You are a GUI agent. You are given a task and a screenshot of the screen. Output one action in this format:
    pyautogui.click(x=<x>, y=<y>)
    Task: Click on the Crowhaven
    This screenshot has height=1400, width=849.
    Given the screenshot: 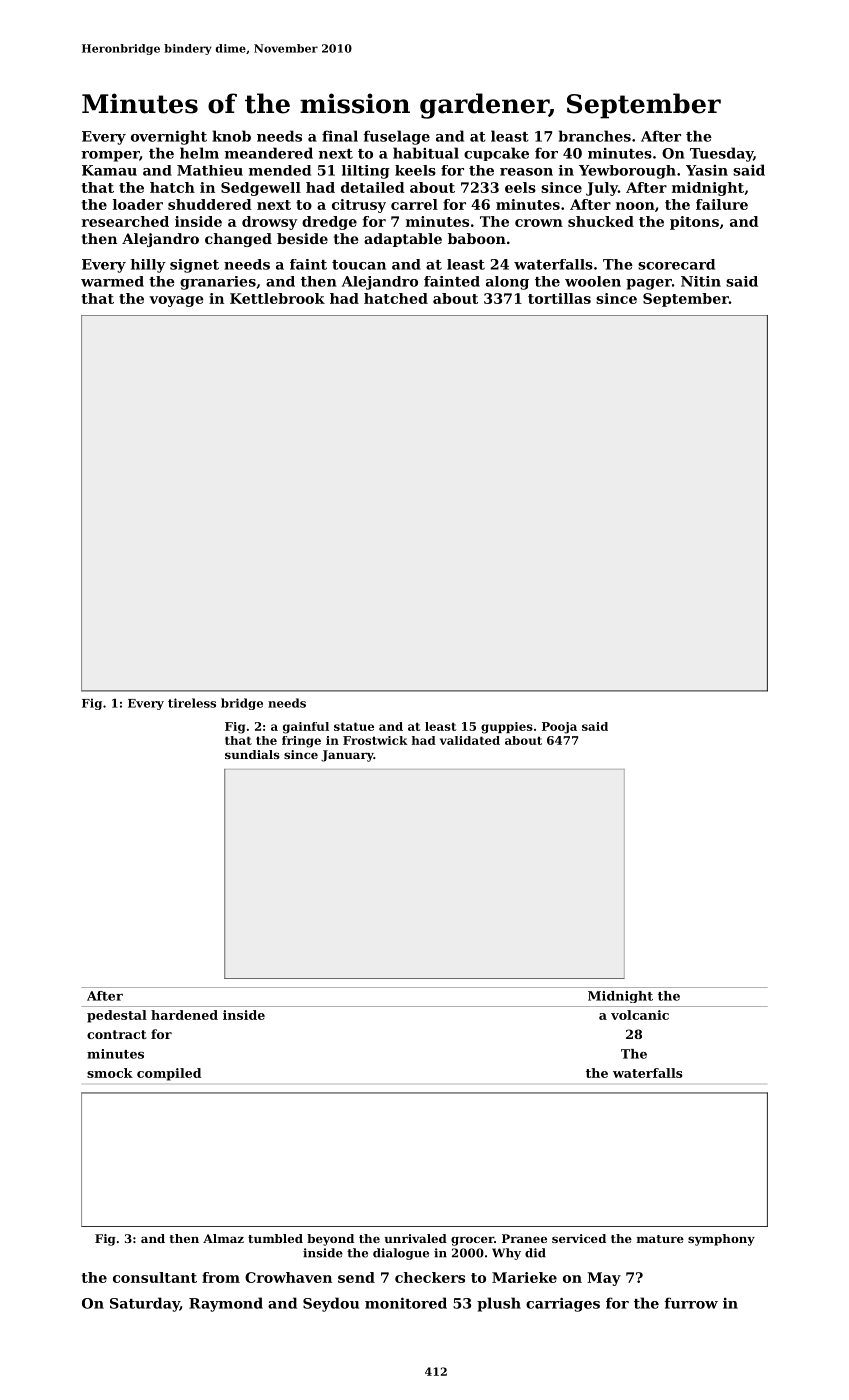 What is the action you would take?
    pyautogui.click(x=288, y=1277)
